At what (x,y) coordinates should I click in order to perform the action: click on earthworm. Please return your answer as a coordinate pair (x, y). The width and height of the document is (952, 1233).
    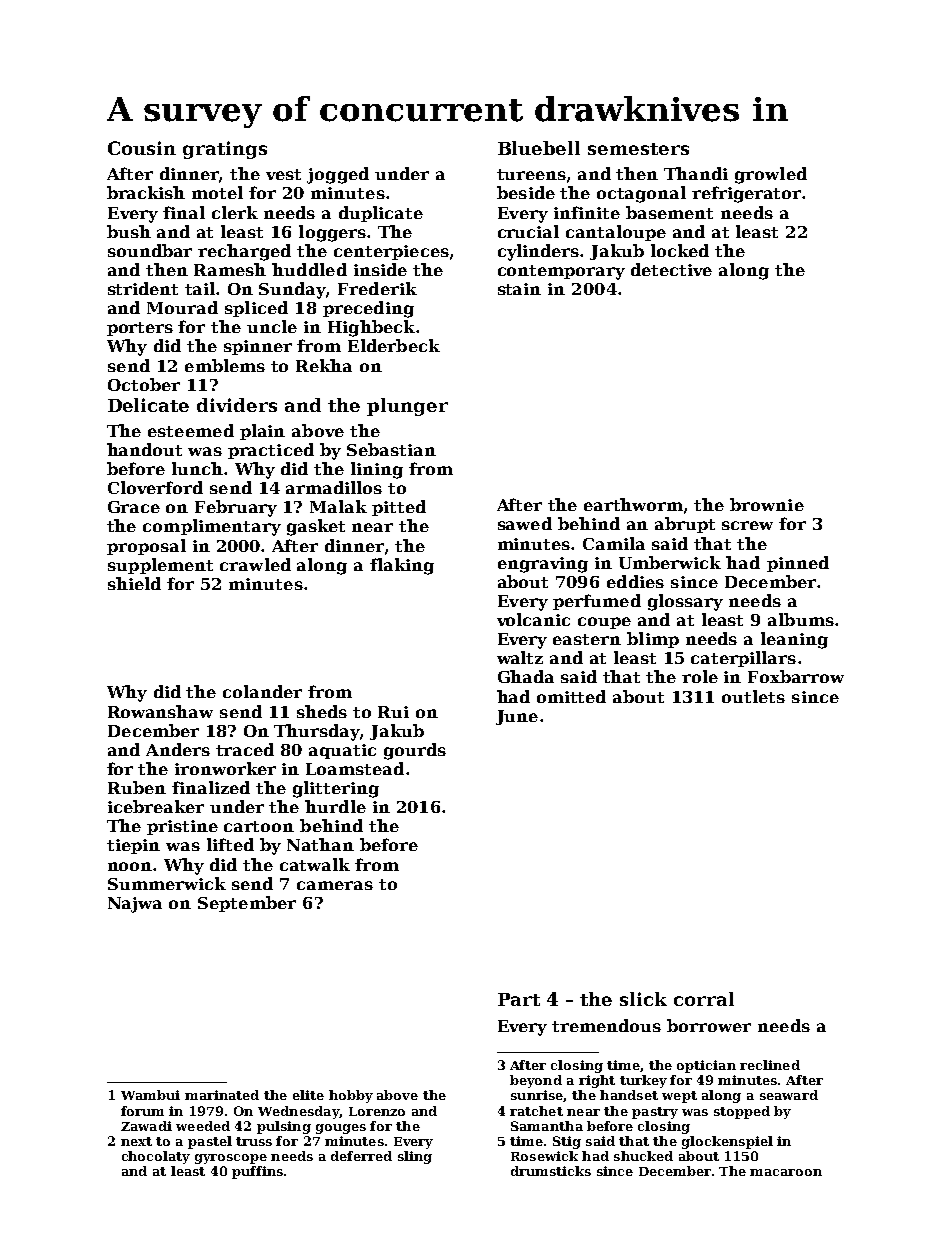
    Looking at the image, I should click on (633, 504).
